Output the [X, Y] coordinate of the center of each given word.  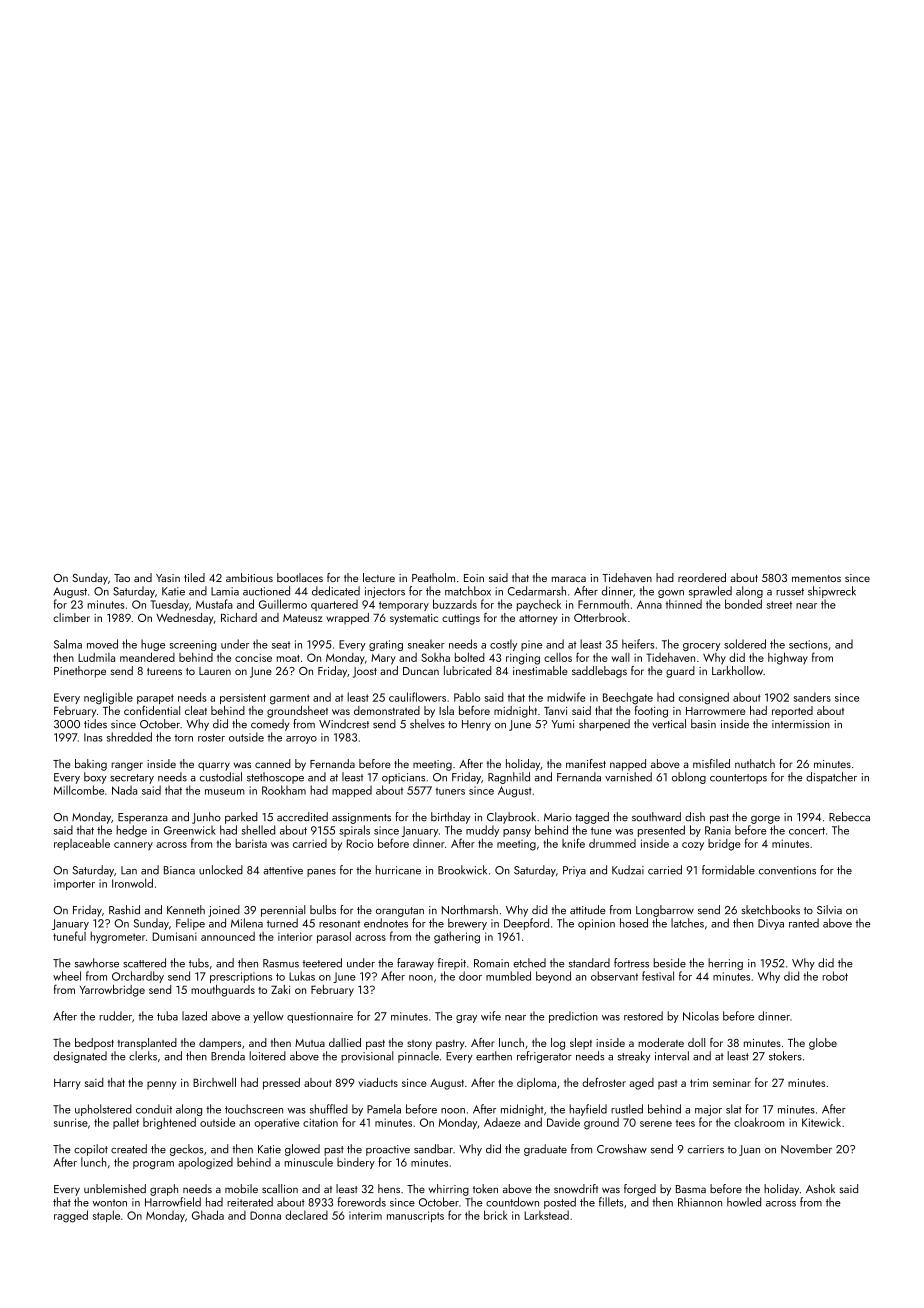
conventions [787, 870]
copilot [91, 1150]
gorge [765, 819]
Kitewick [821, 1122]
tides [95, 724]
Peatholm [433, 577]
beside [670, 963]
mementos [816, 578]
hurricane [398, 870]
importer [74, 884]
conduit [154, 1109]
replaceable [82, 844]
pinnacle [418, 1057]
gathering [457, 938]
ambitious [249, 577]
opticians [403, 778]
